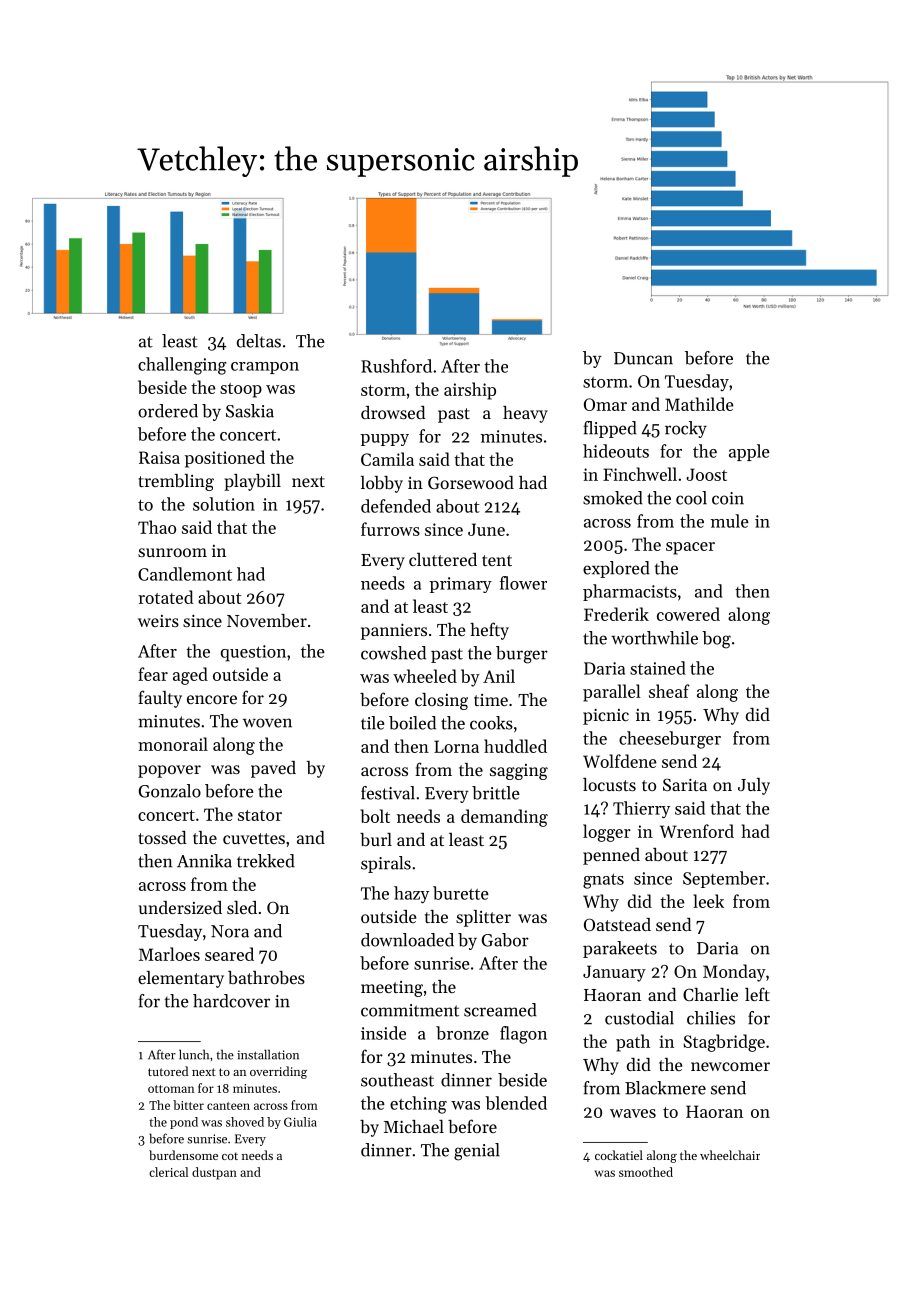 This page has width=908, height=1316. What do you see at coordinates (643, 358) in the page?
I see `Duncan` at bounding box center [643, 358].
